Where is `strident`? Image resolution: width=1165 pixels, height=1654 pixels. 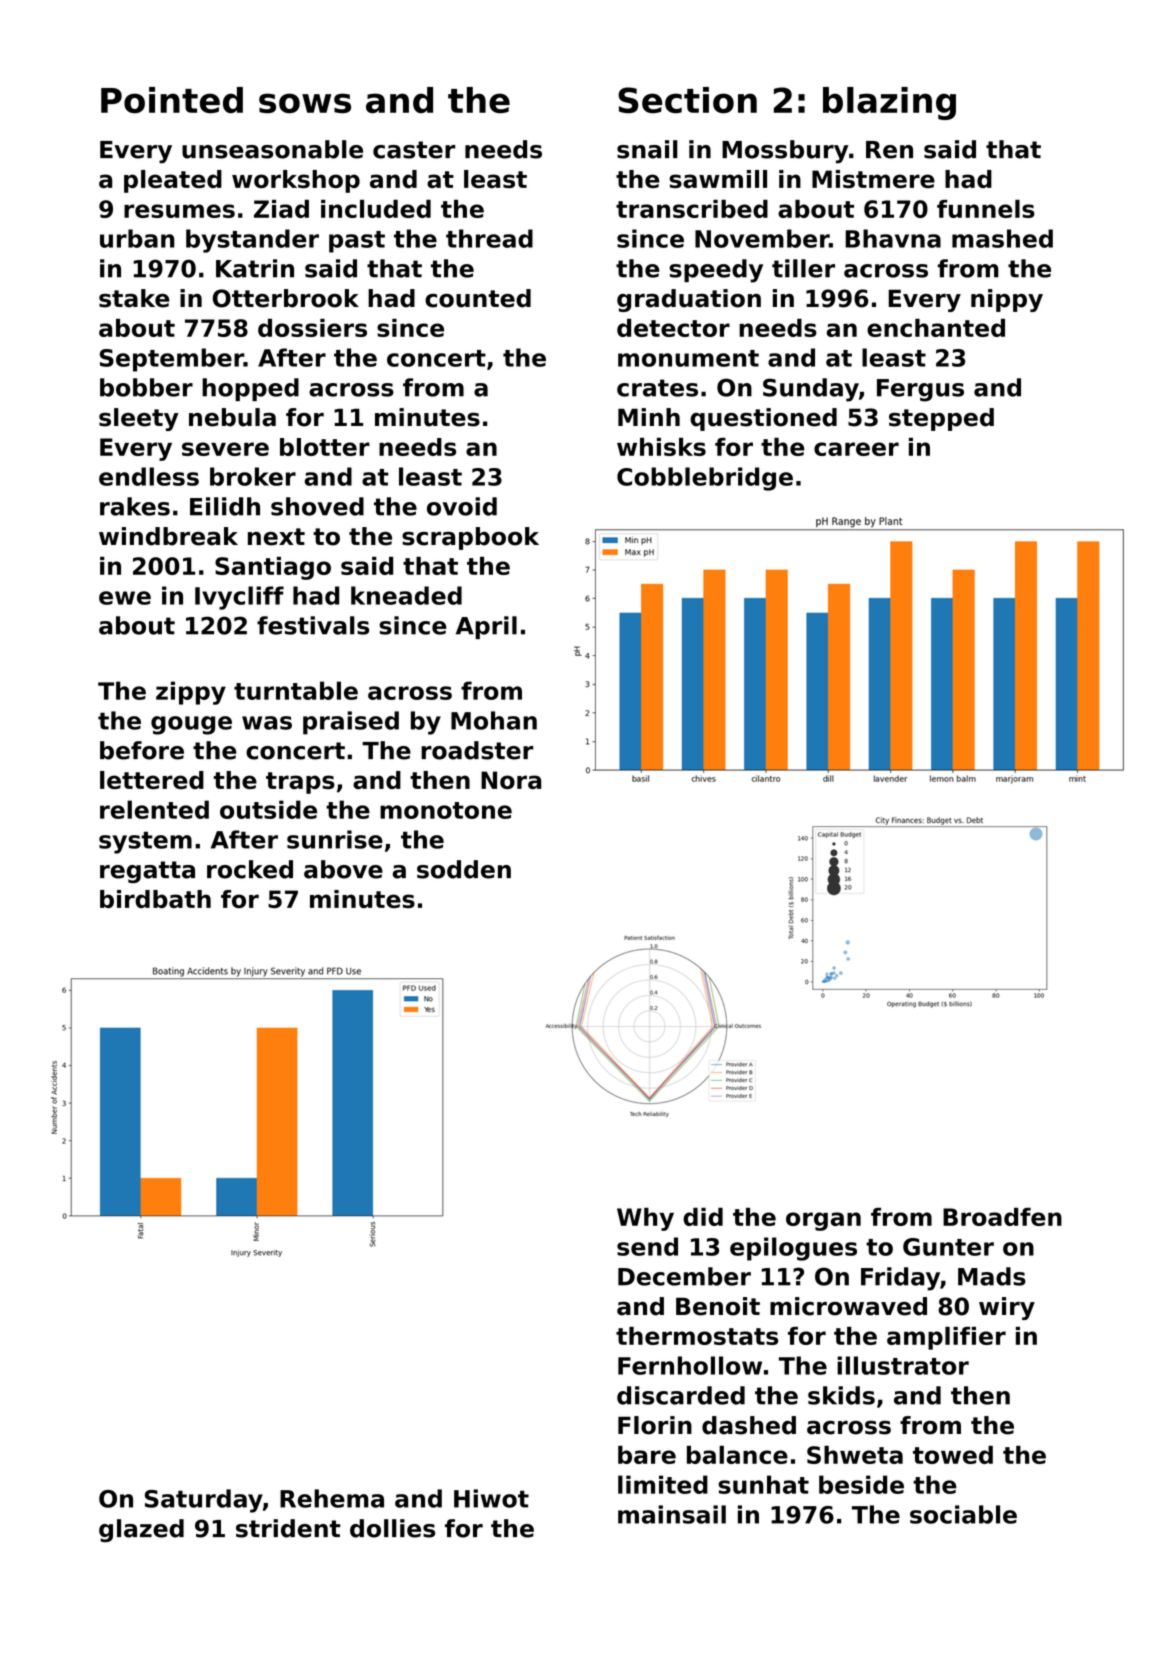
strident is located at coordinates (288, 1528).
